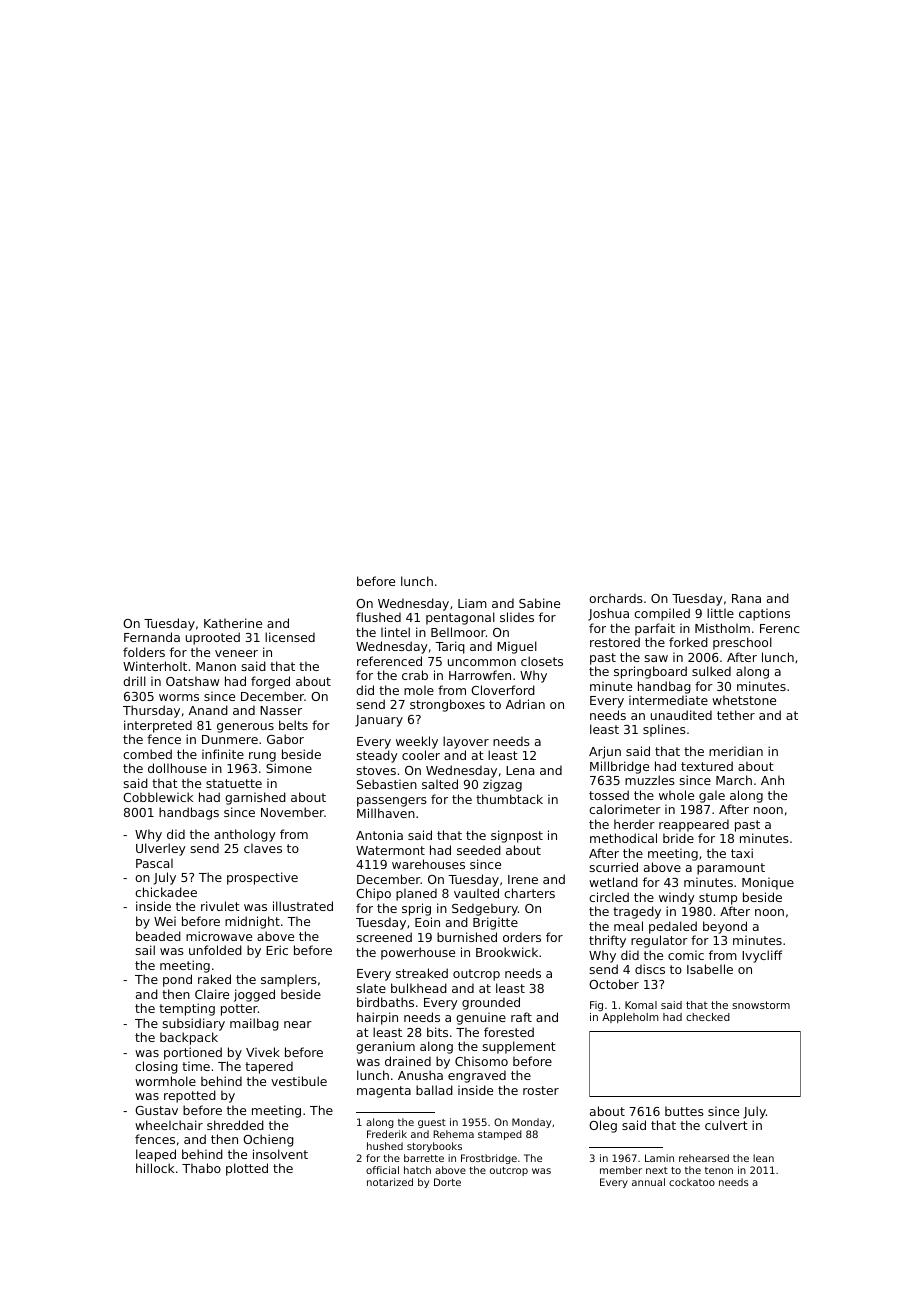  I want to click on samplers, so click(289, 980).
